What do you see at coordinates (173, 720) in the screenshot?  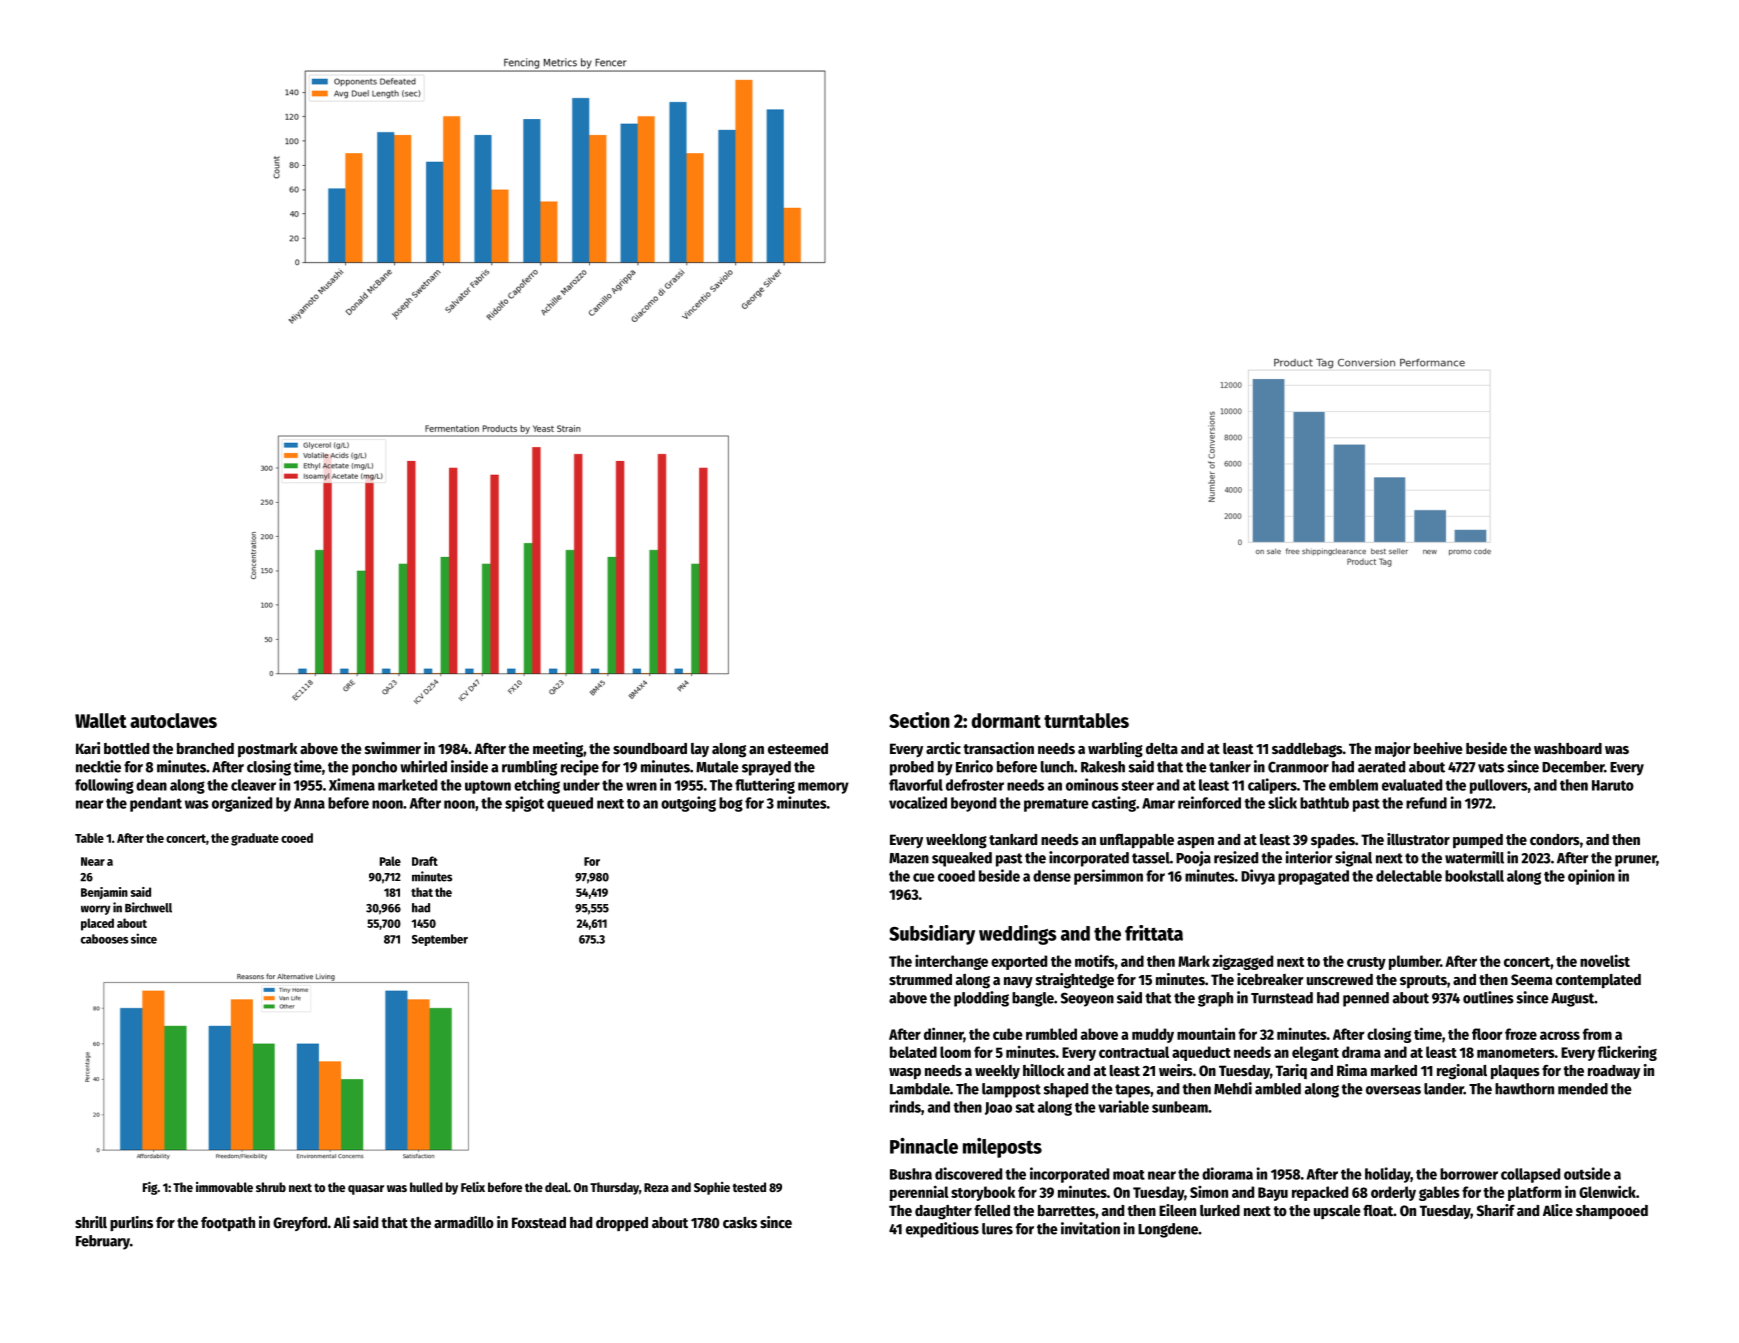 I see `autoclaves` at bounding box center [173, 720].
